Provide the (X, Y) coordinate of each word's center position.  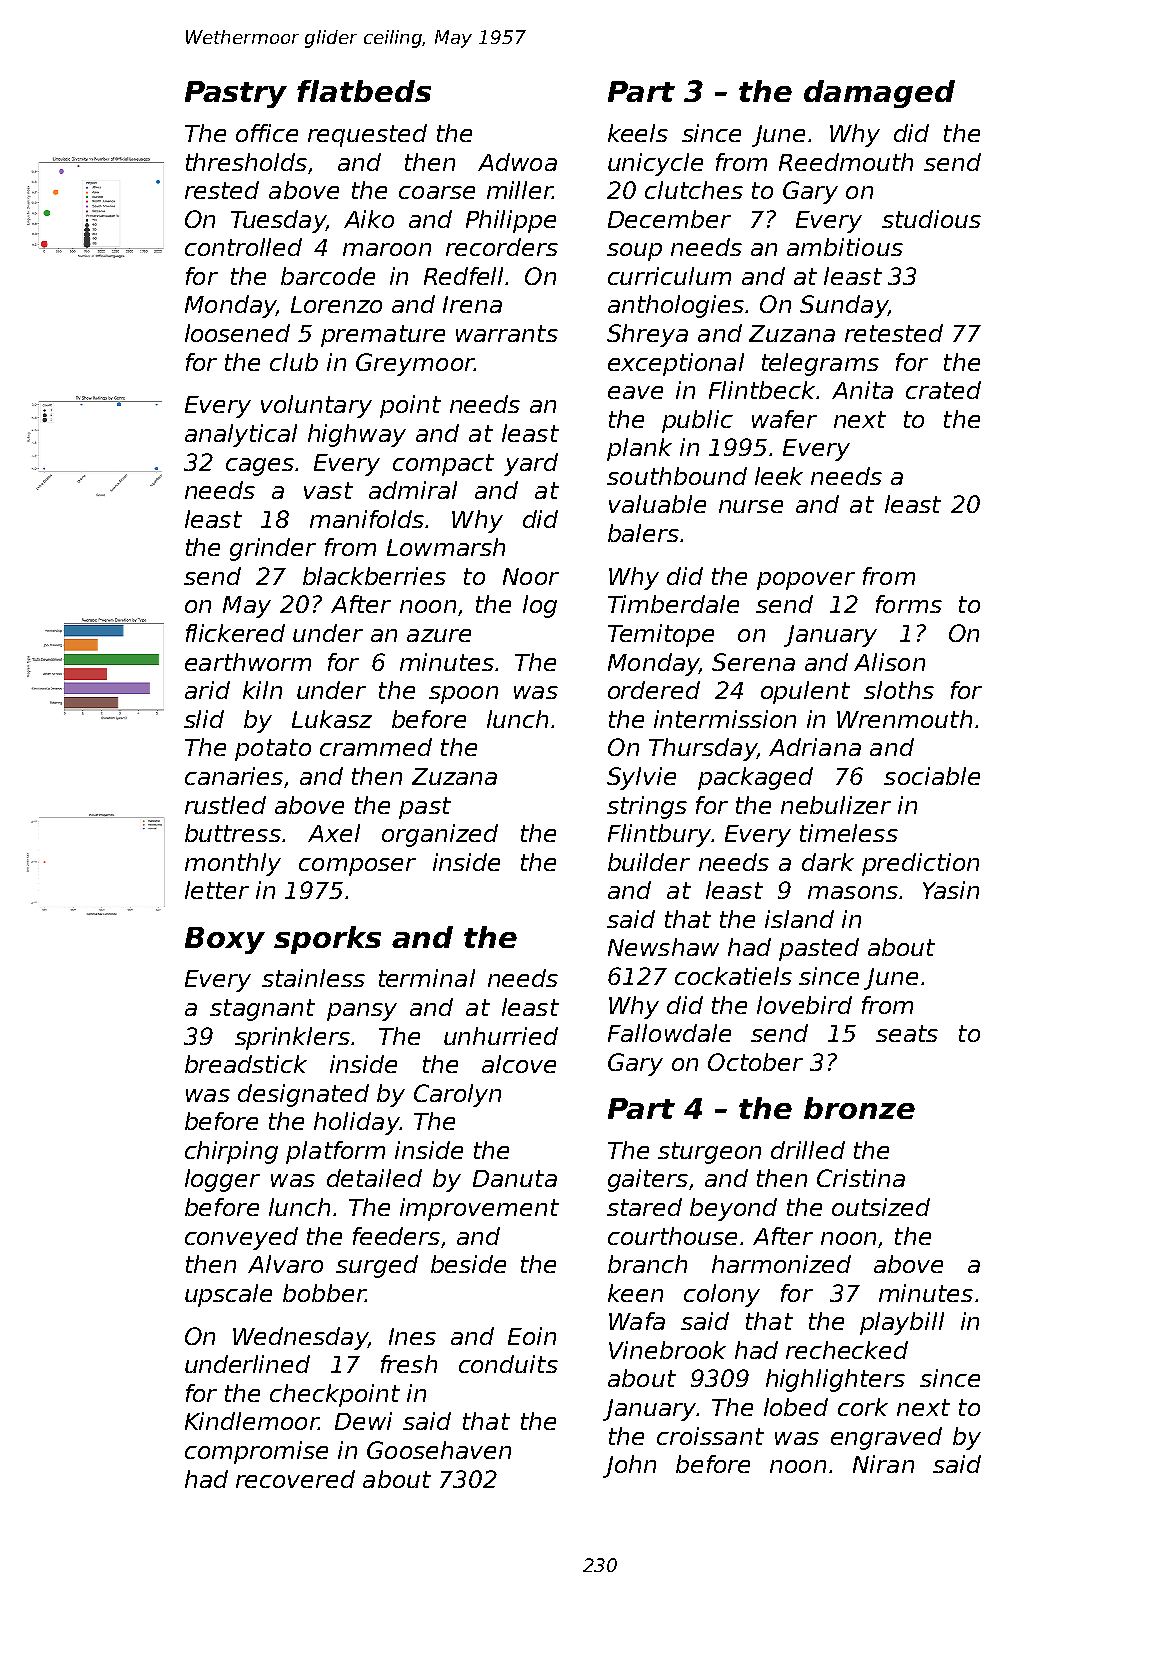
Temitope (661, 635)
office (267, 133)
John (629, 1466)
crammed (376, 747)
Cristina (861, 1178)
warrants (507, 333)
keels (638, 133)
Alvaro (285, 1264)
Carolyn (457, 1095)
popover (806, 581)
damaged (879, 94)
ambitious (845, 247)
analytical (241, 435)
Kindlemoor (252, 1421)
